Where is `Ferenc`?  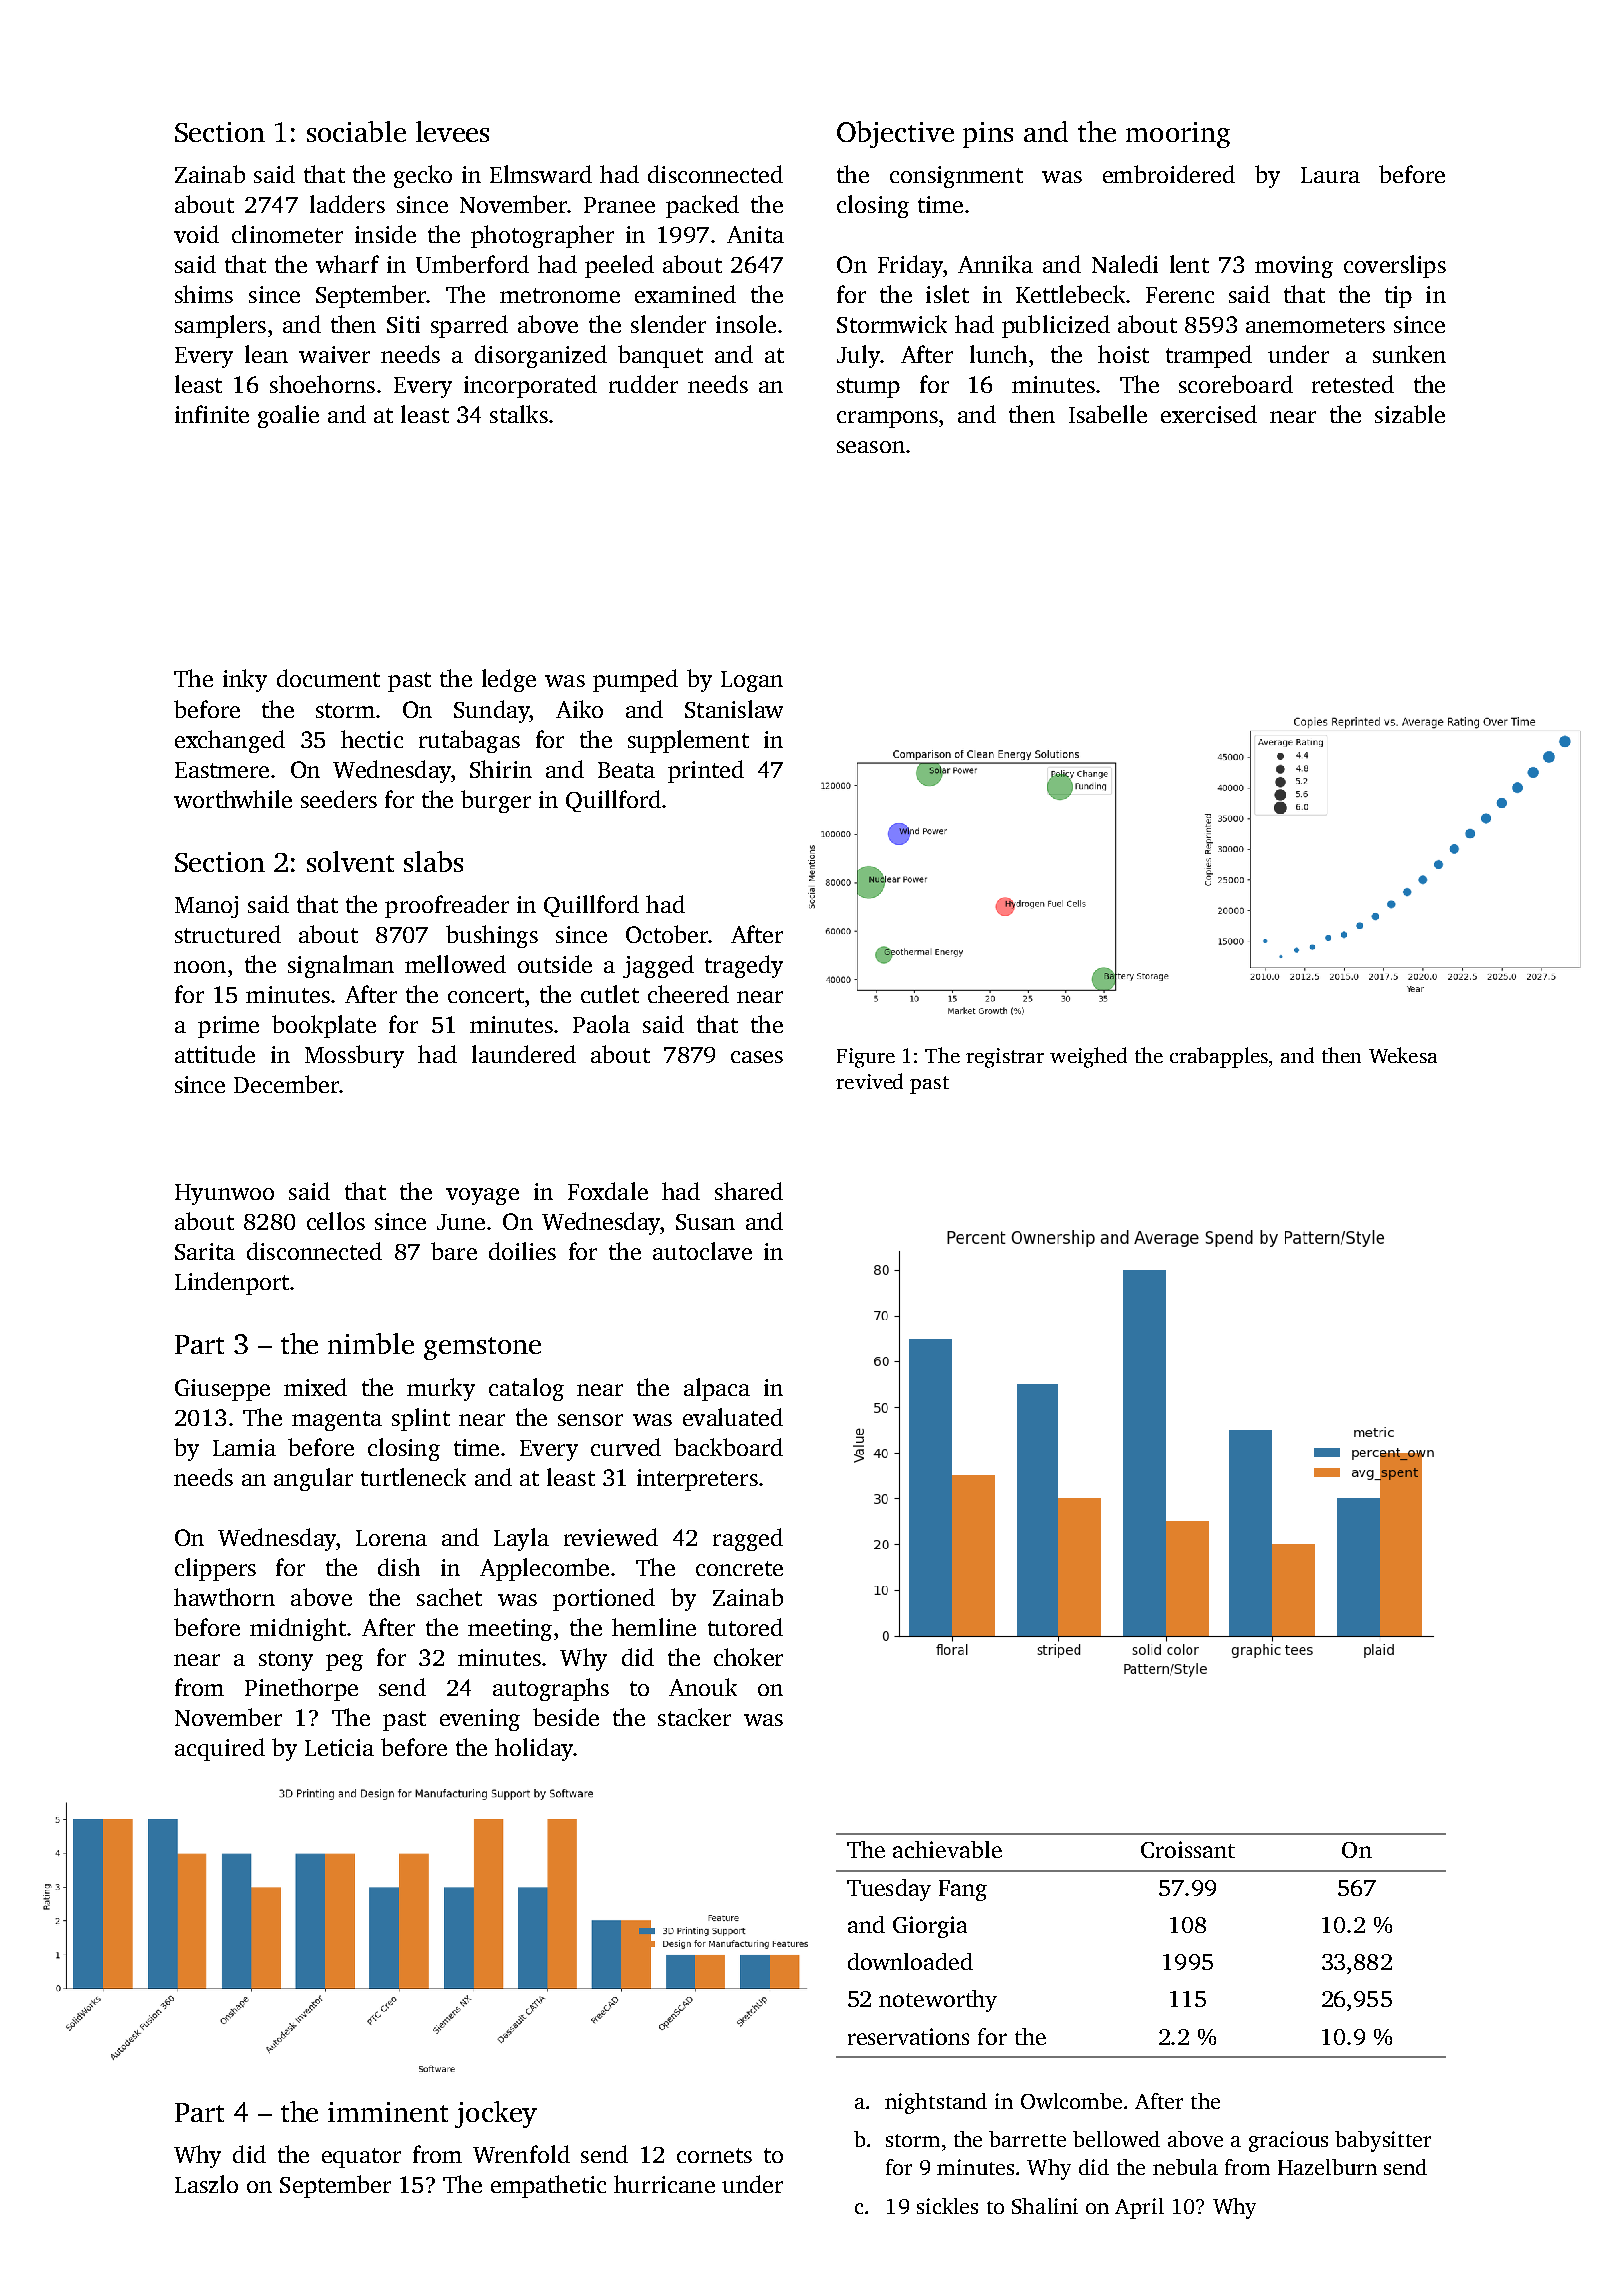
Ferenc is located at coordinates (1180, 295).
